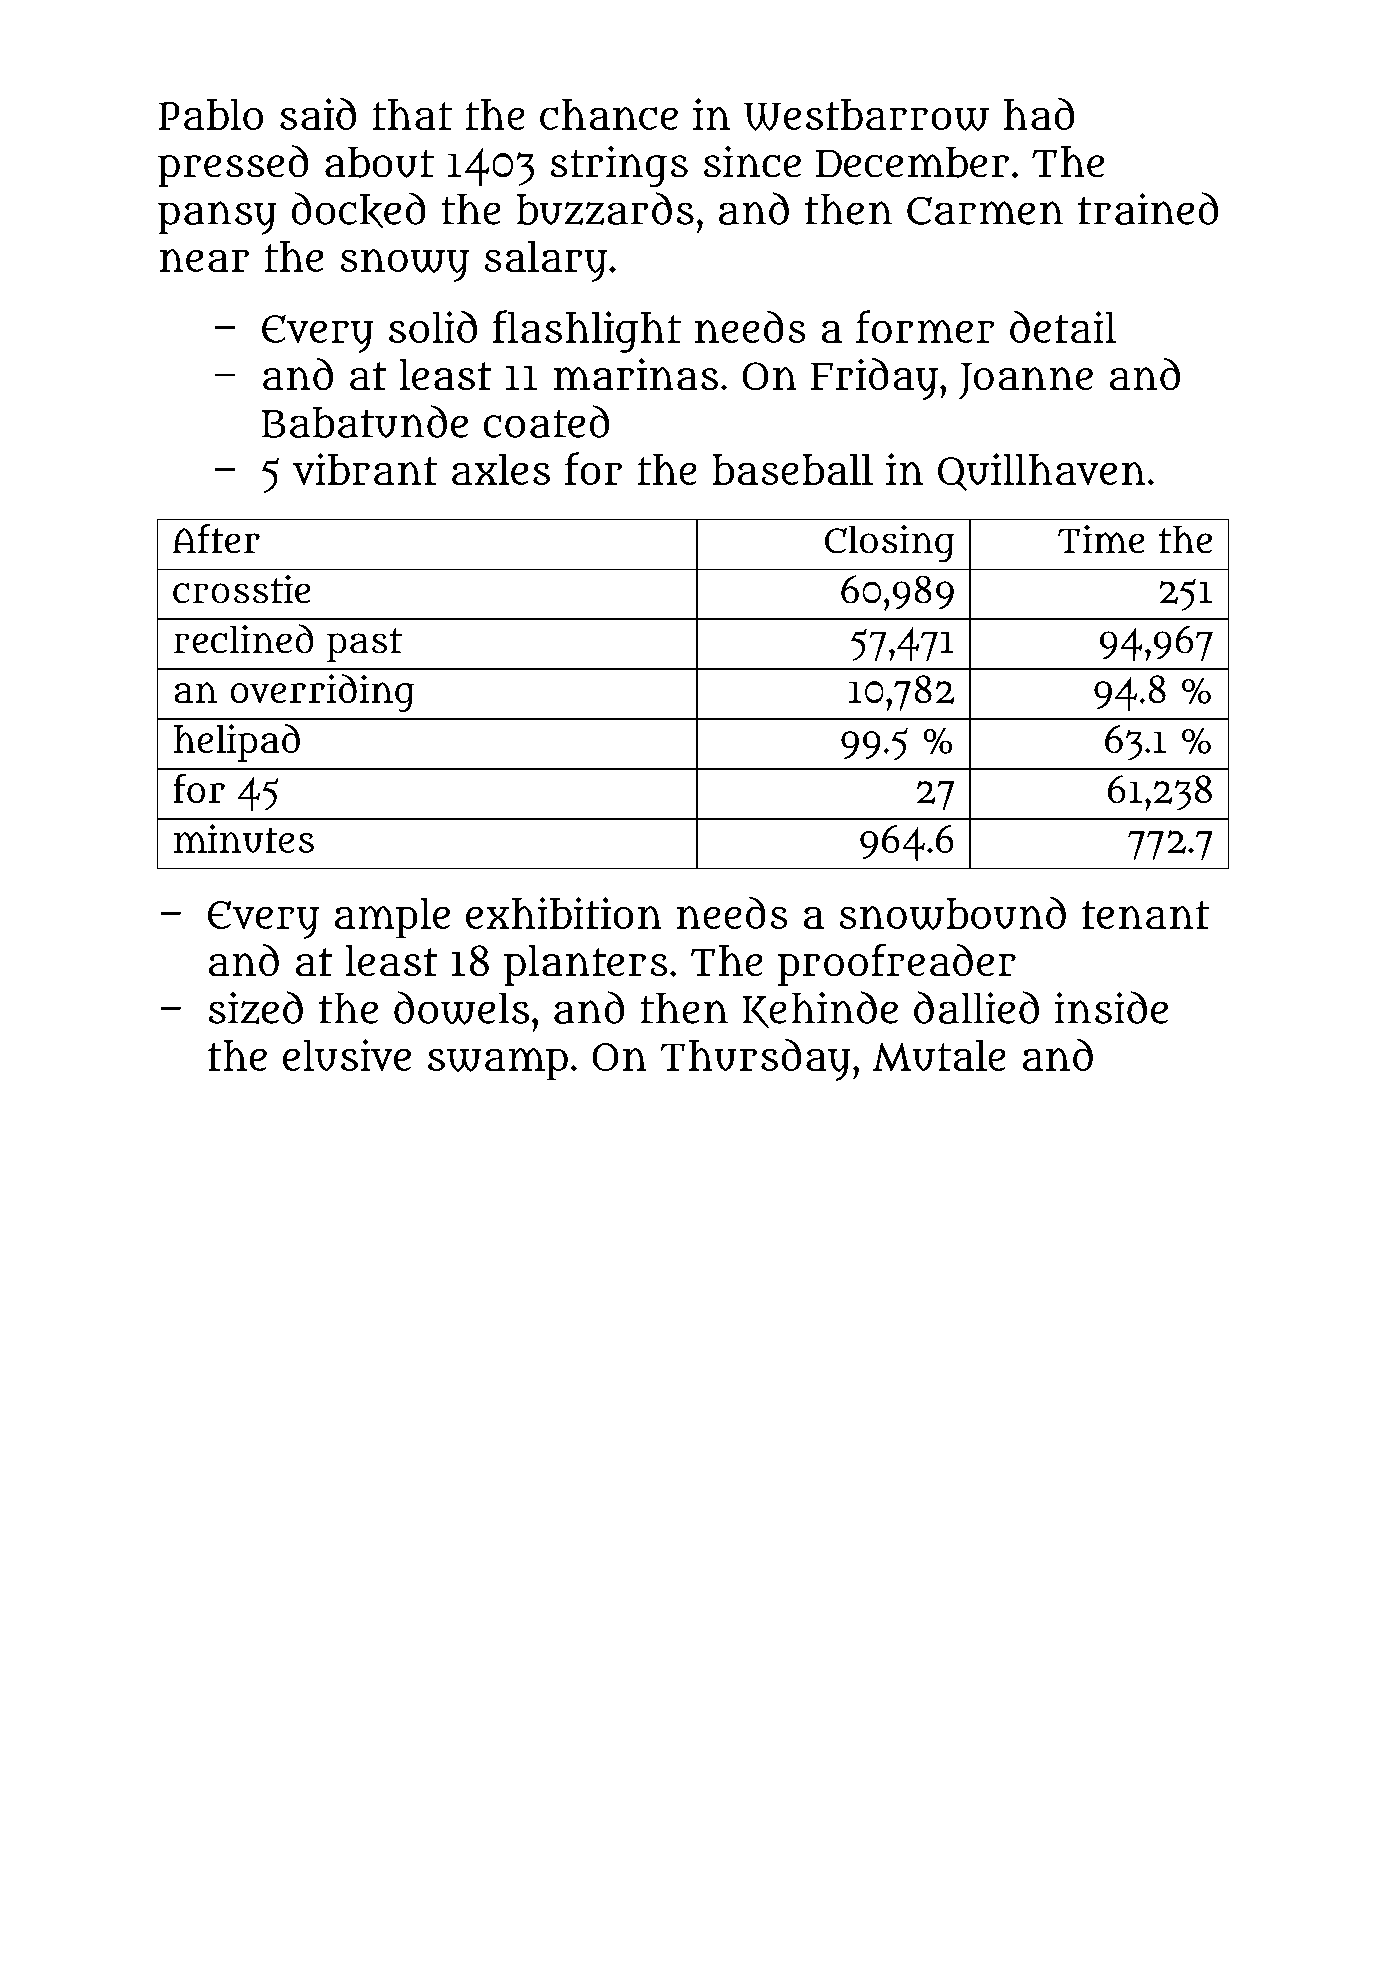 This screenshot has height=1969, width=1386. I want to click on elusive, so click(347, 1055).
